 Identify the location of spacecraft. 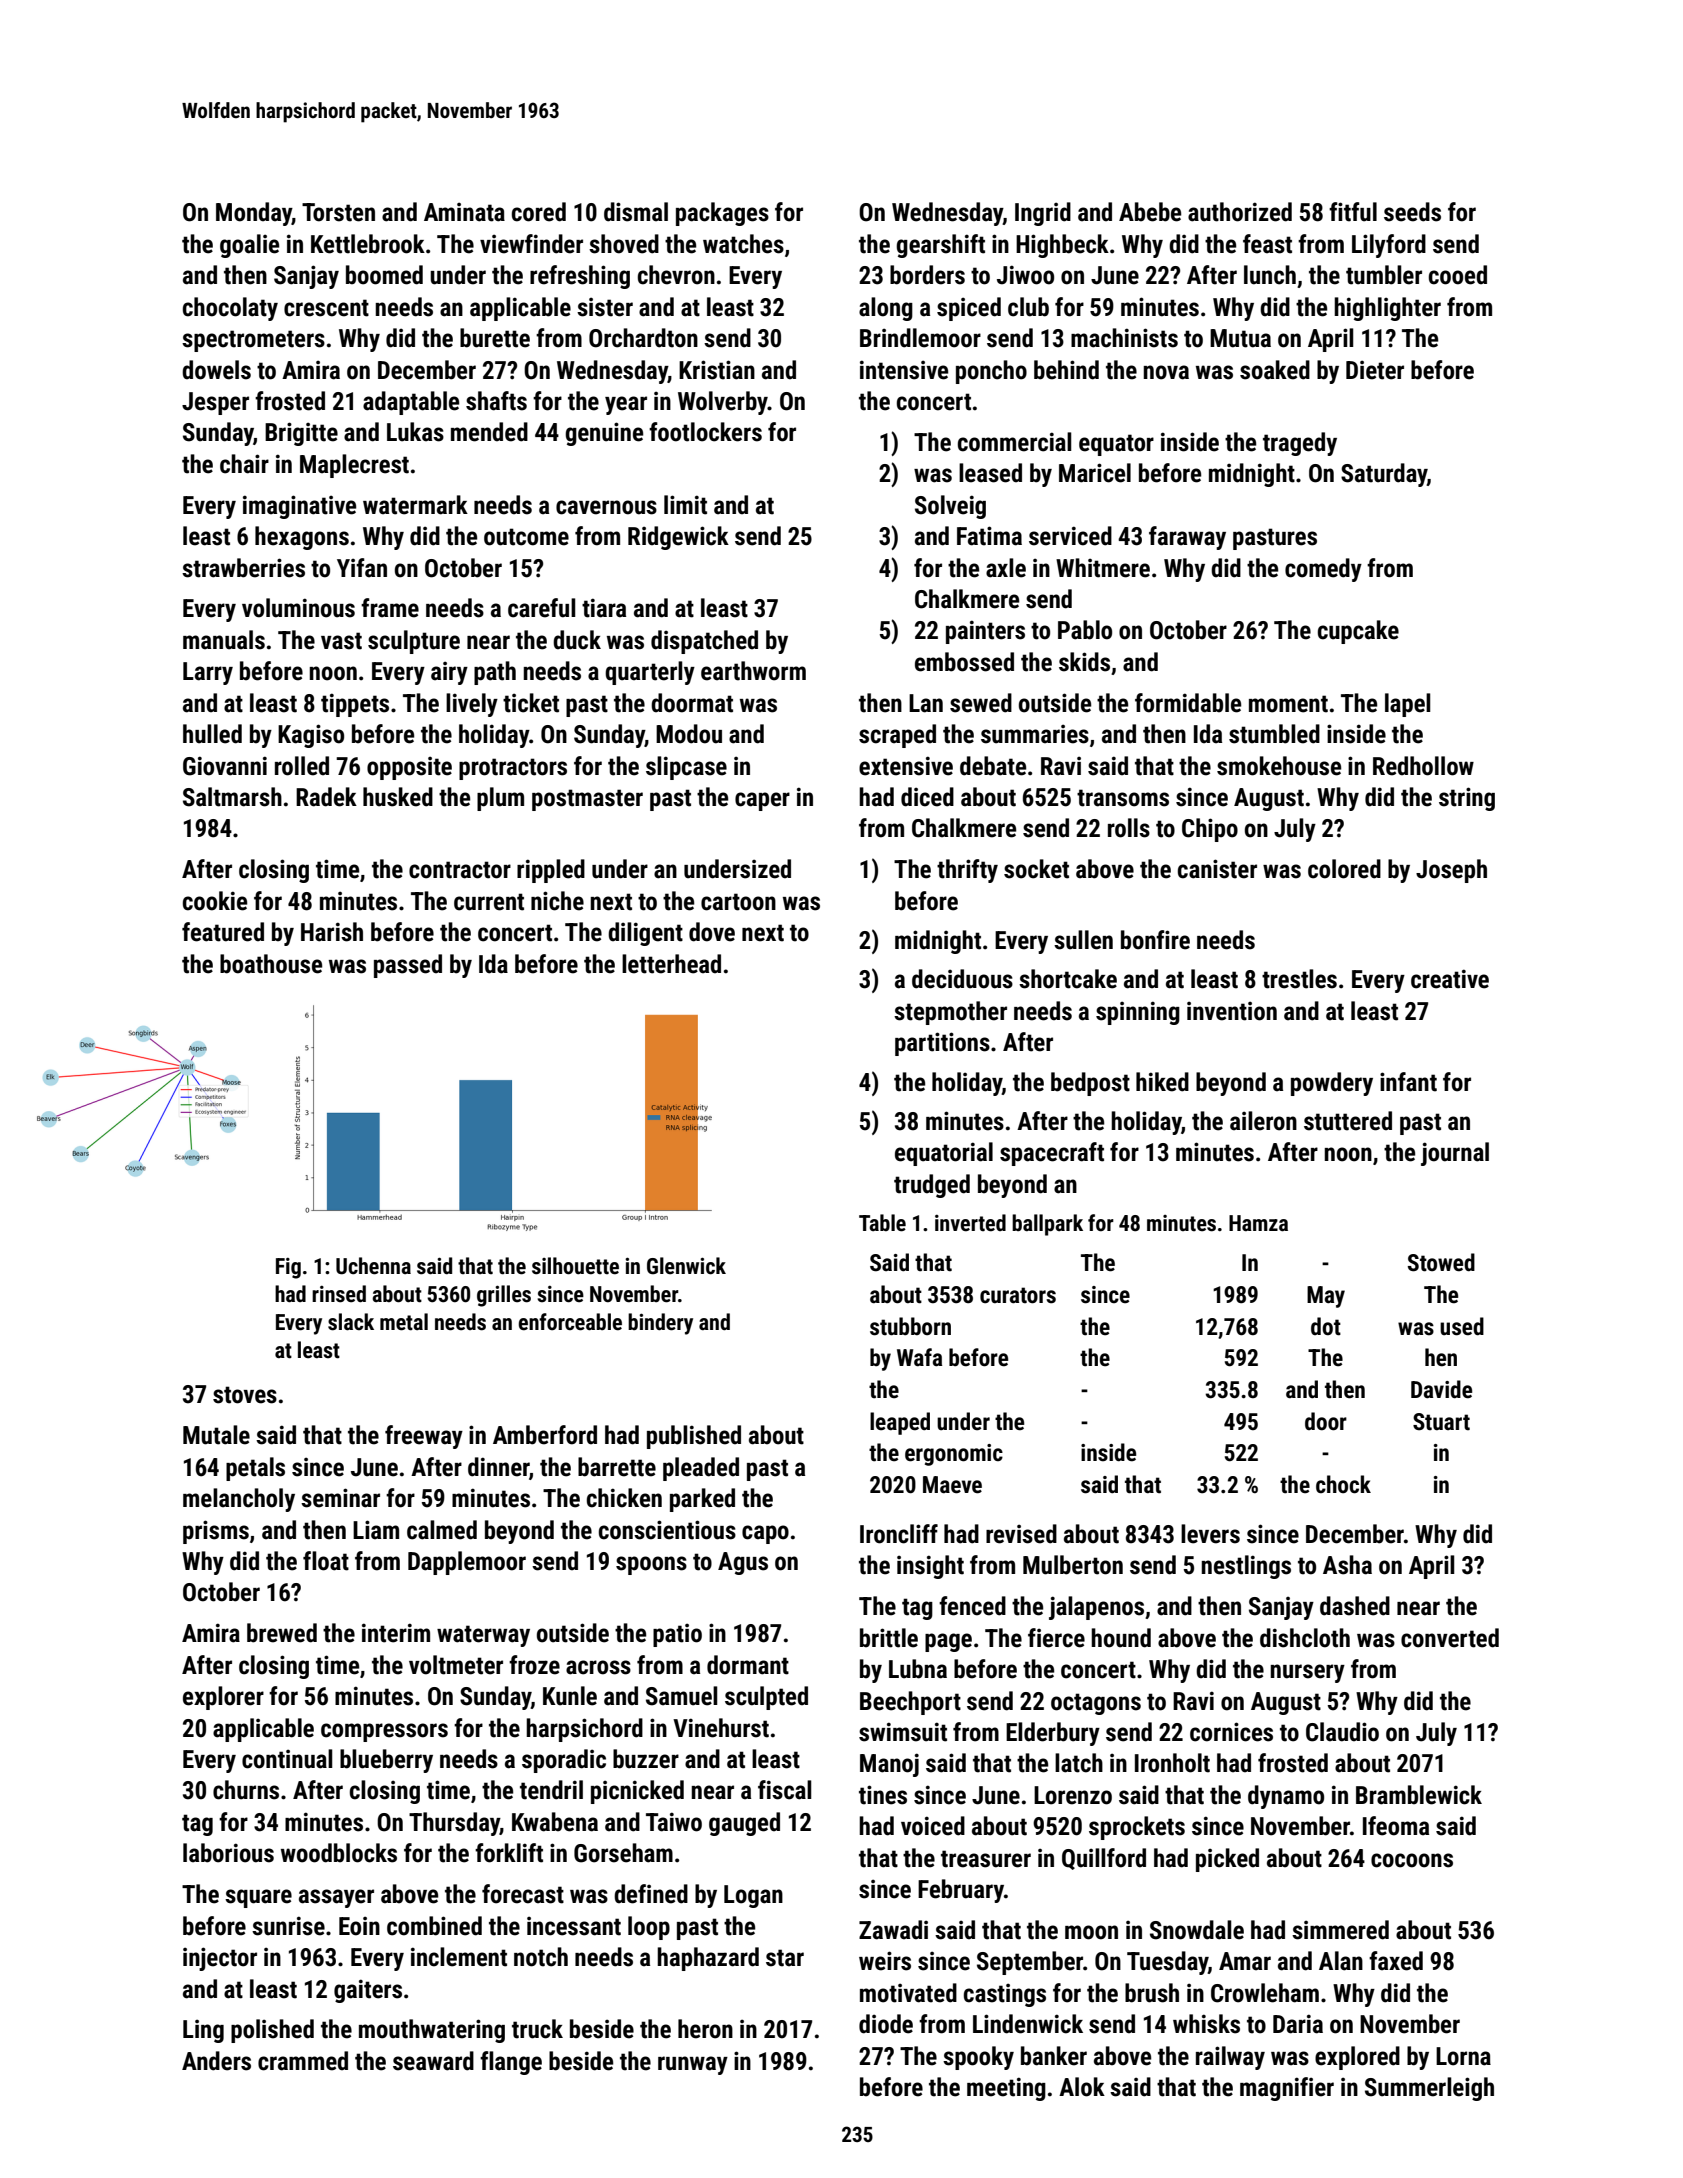
(1052, 1154).
